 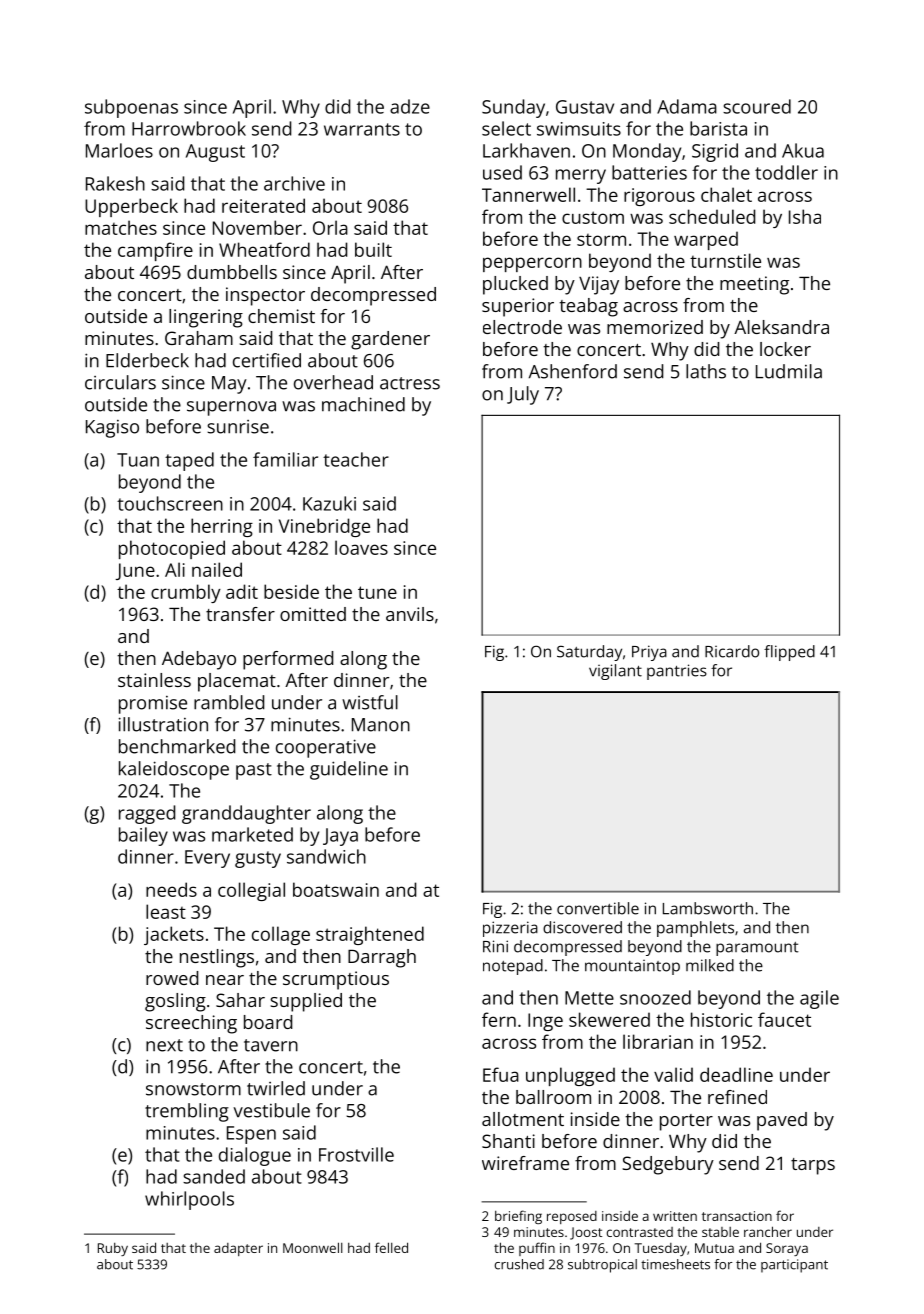 I want to click on Adama, so click(x=687, y=106).
